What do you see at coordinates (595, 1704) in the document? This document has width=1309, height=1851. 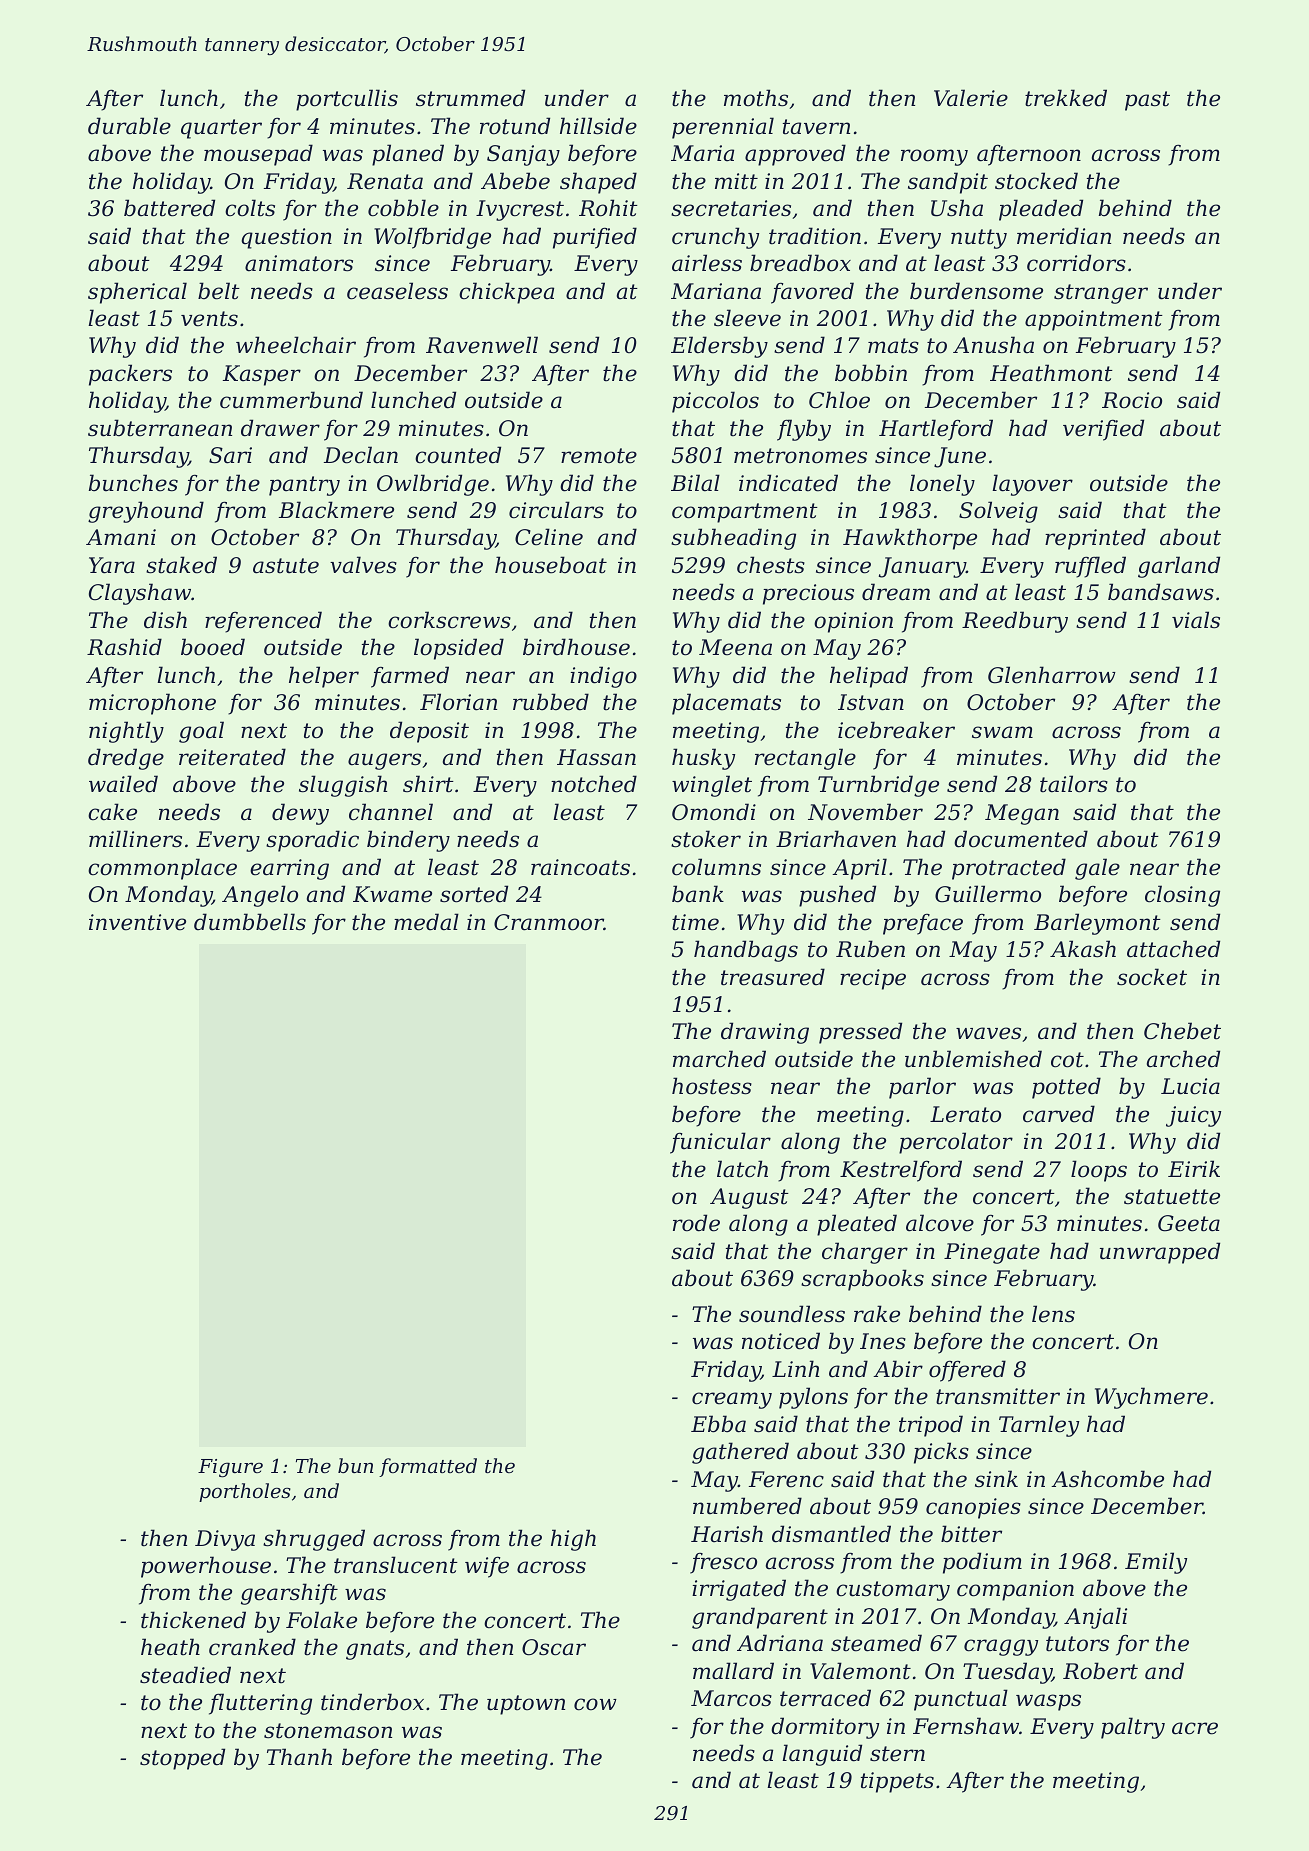 I see `cow` at bounding box center [595, 1704].
